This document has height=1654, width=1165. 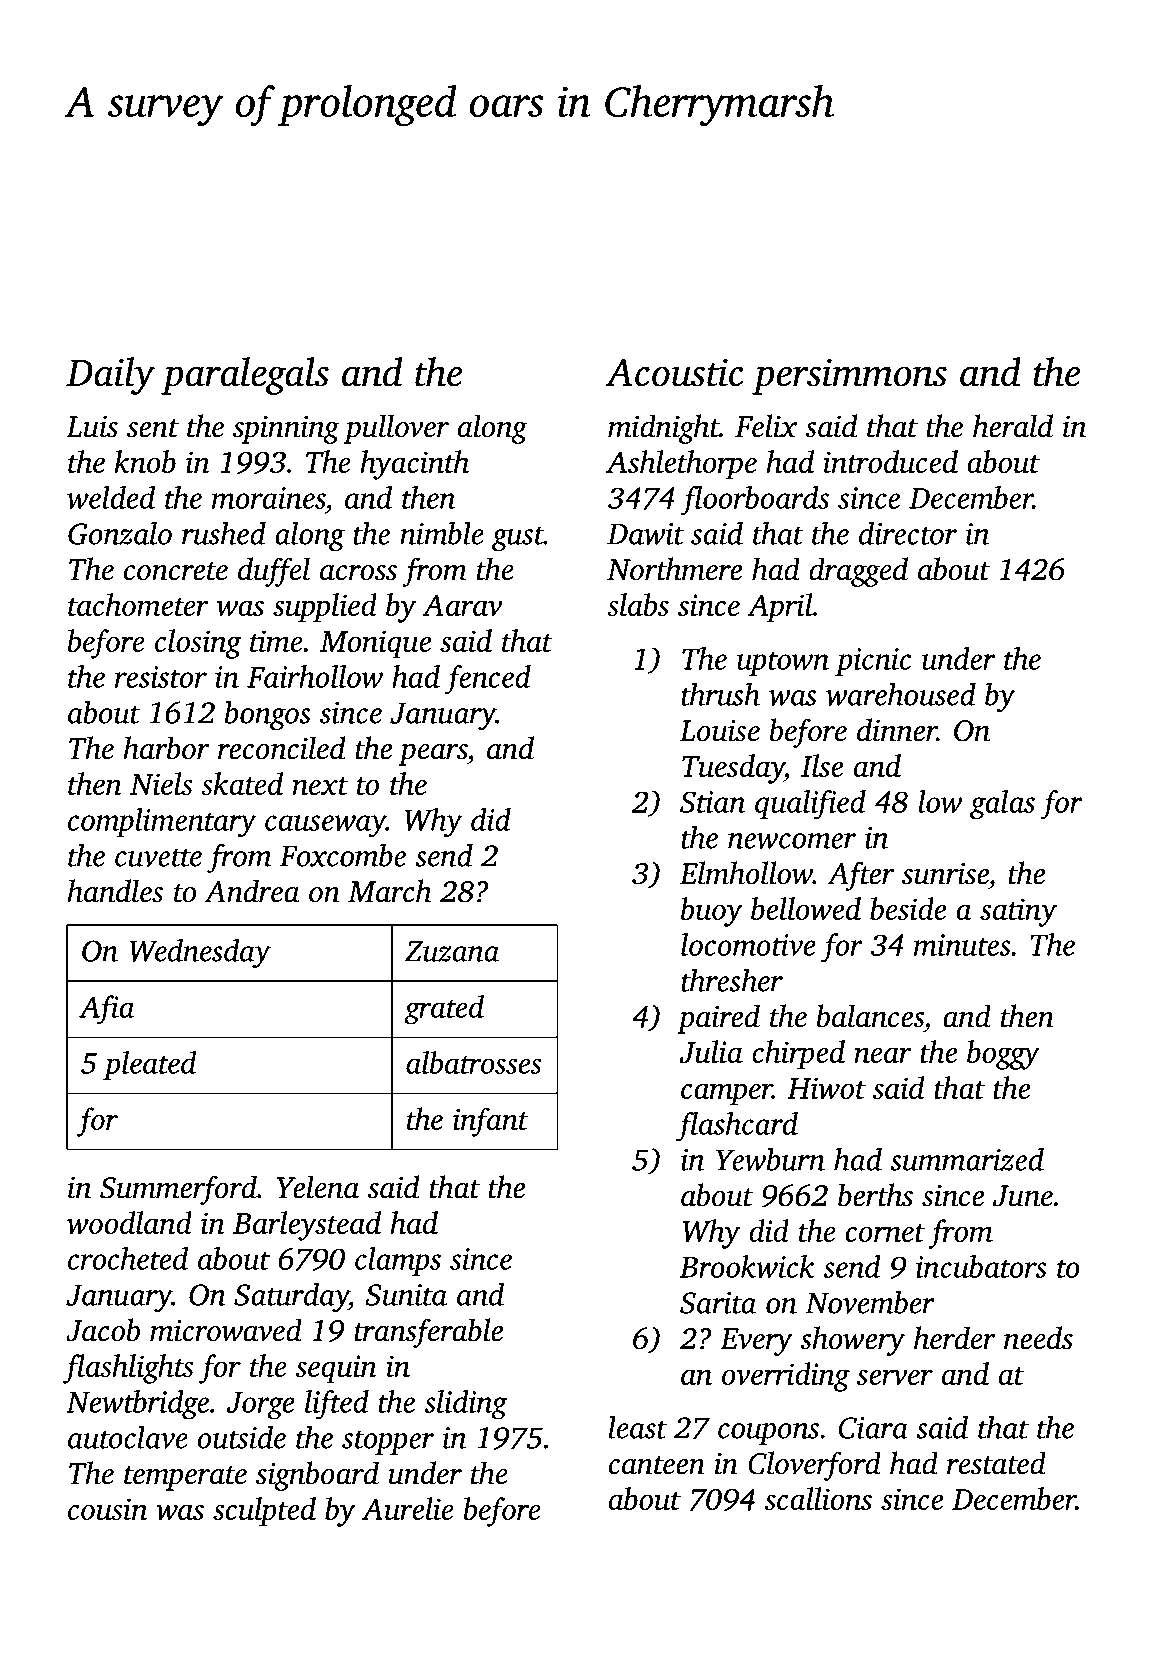 I want to click on handles, so click(x=115, y=891).
